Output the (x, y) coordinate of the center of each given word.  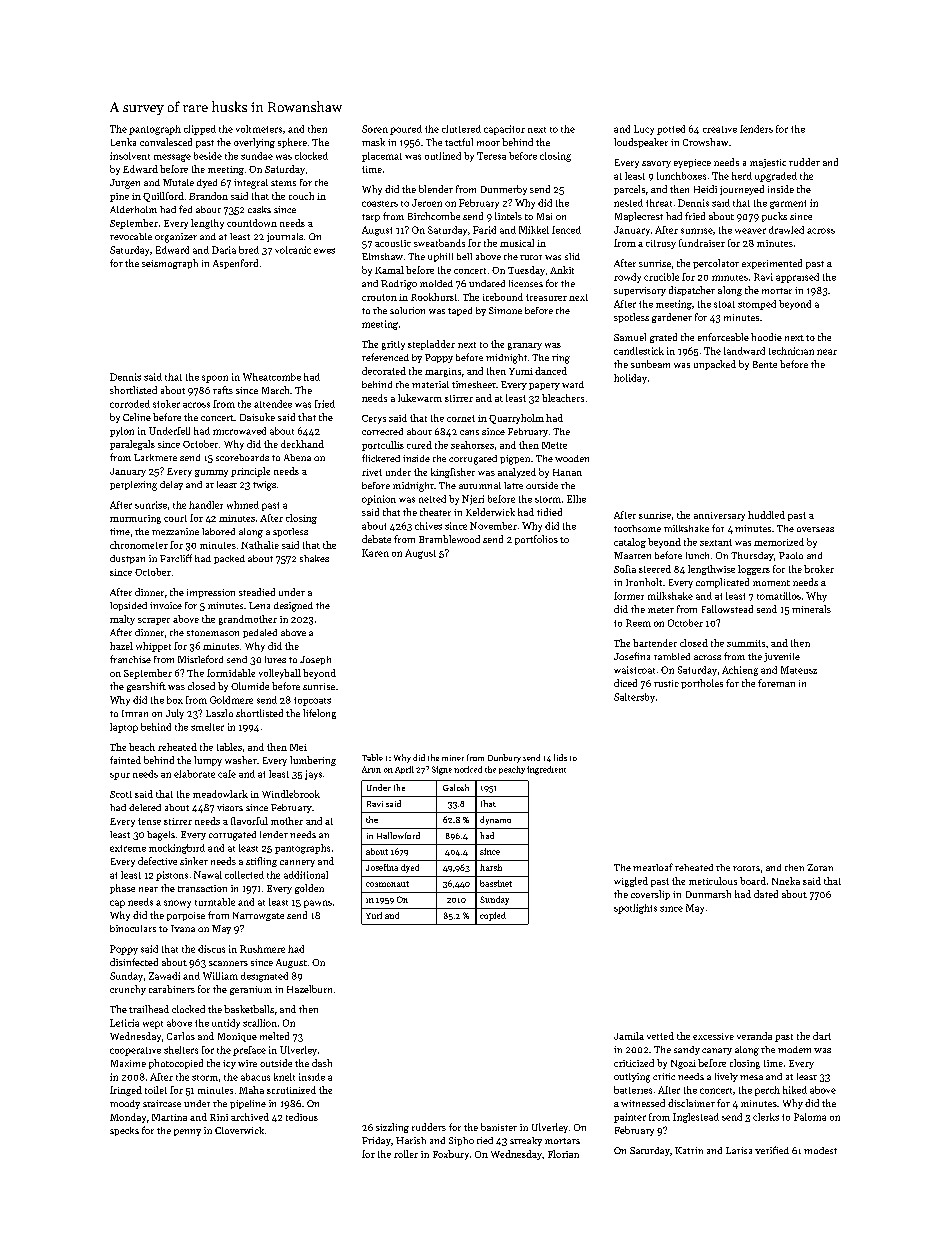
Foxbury (451, 1155)
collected (244, 875)
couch (301, 196)
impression (211, 593)
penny (187, 1132)
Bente (765, 364)
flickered (381, 458)
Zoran (820, 867)
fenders (756, 129)
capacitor (504, 130)
